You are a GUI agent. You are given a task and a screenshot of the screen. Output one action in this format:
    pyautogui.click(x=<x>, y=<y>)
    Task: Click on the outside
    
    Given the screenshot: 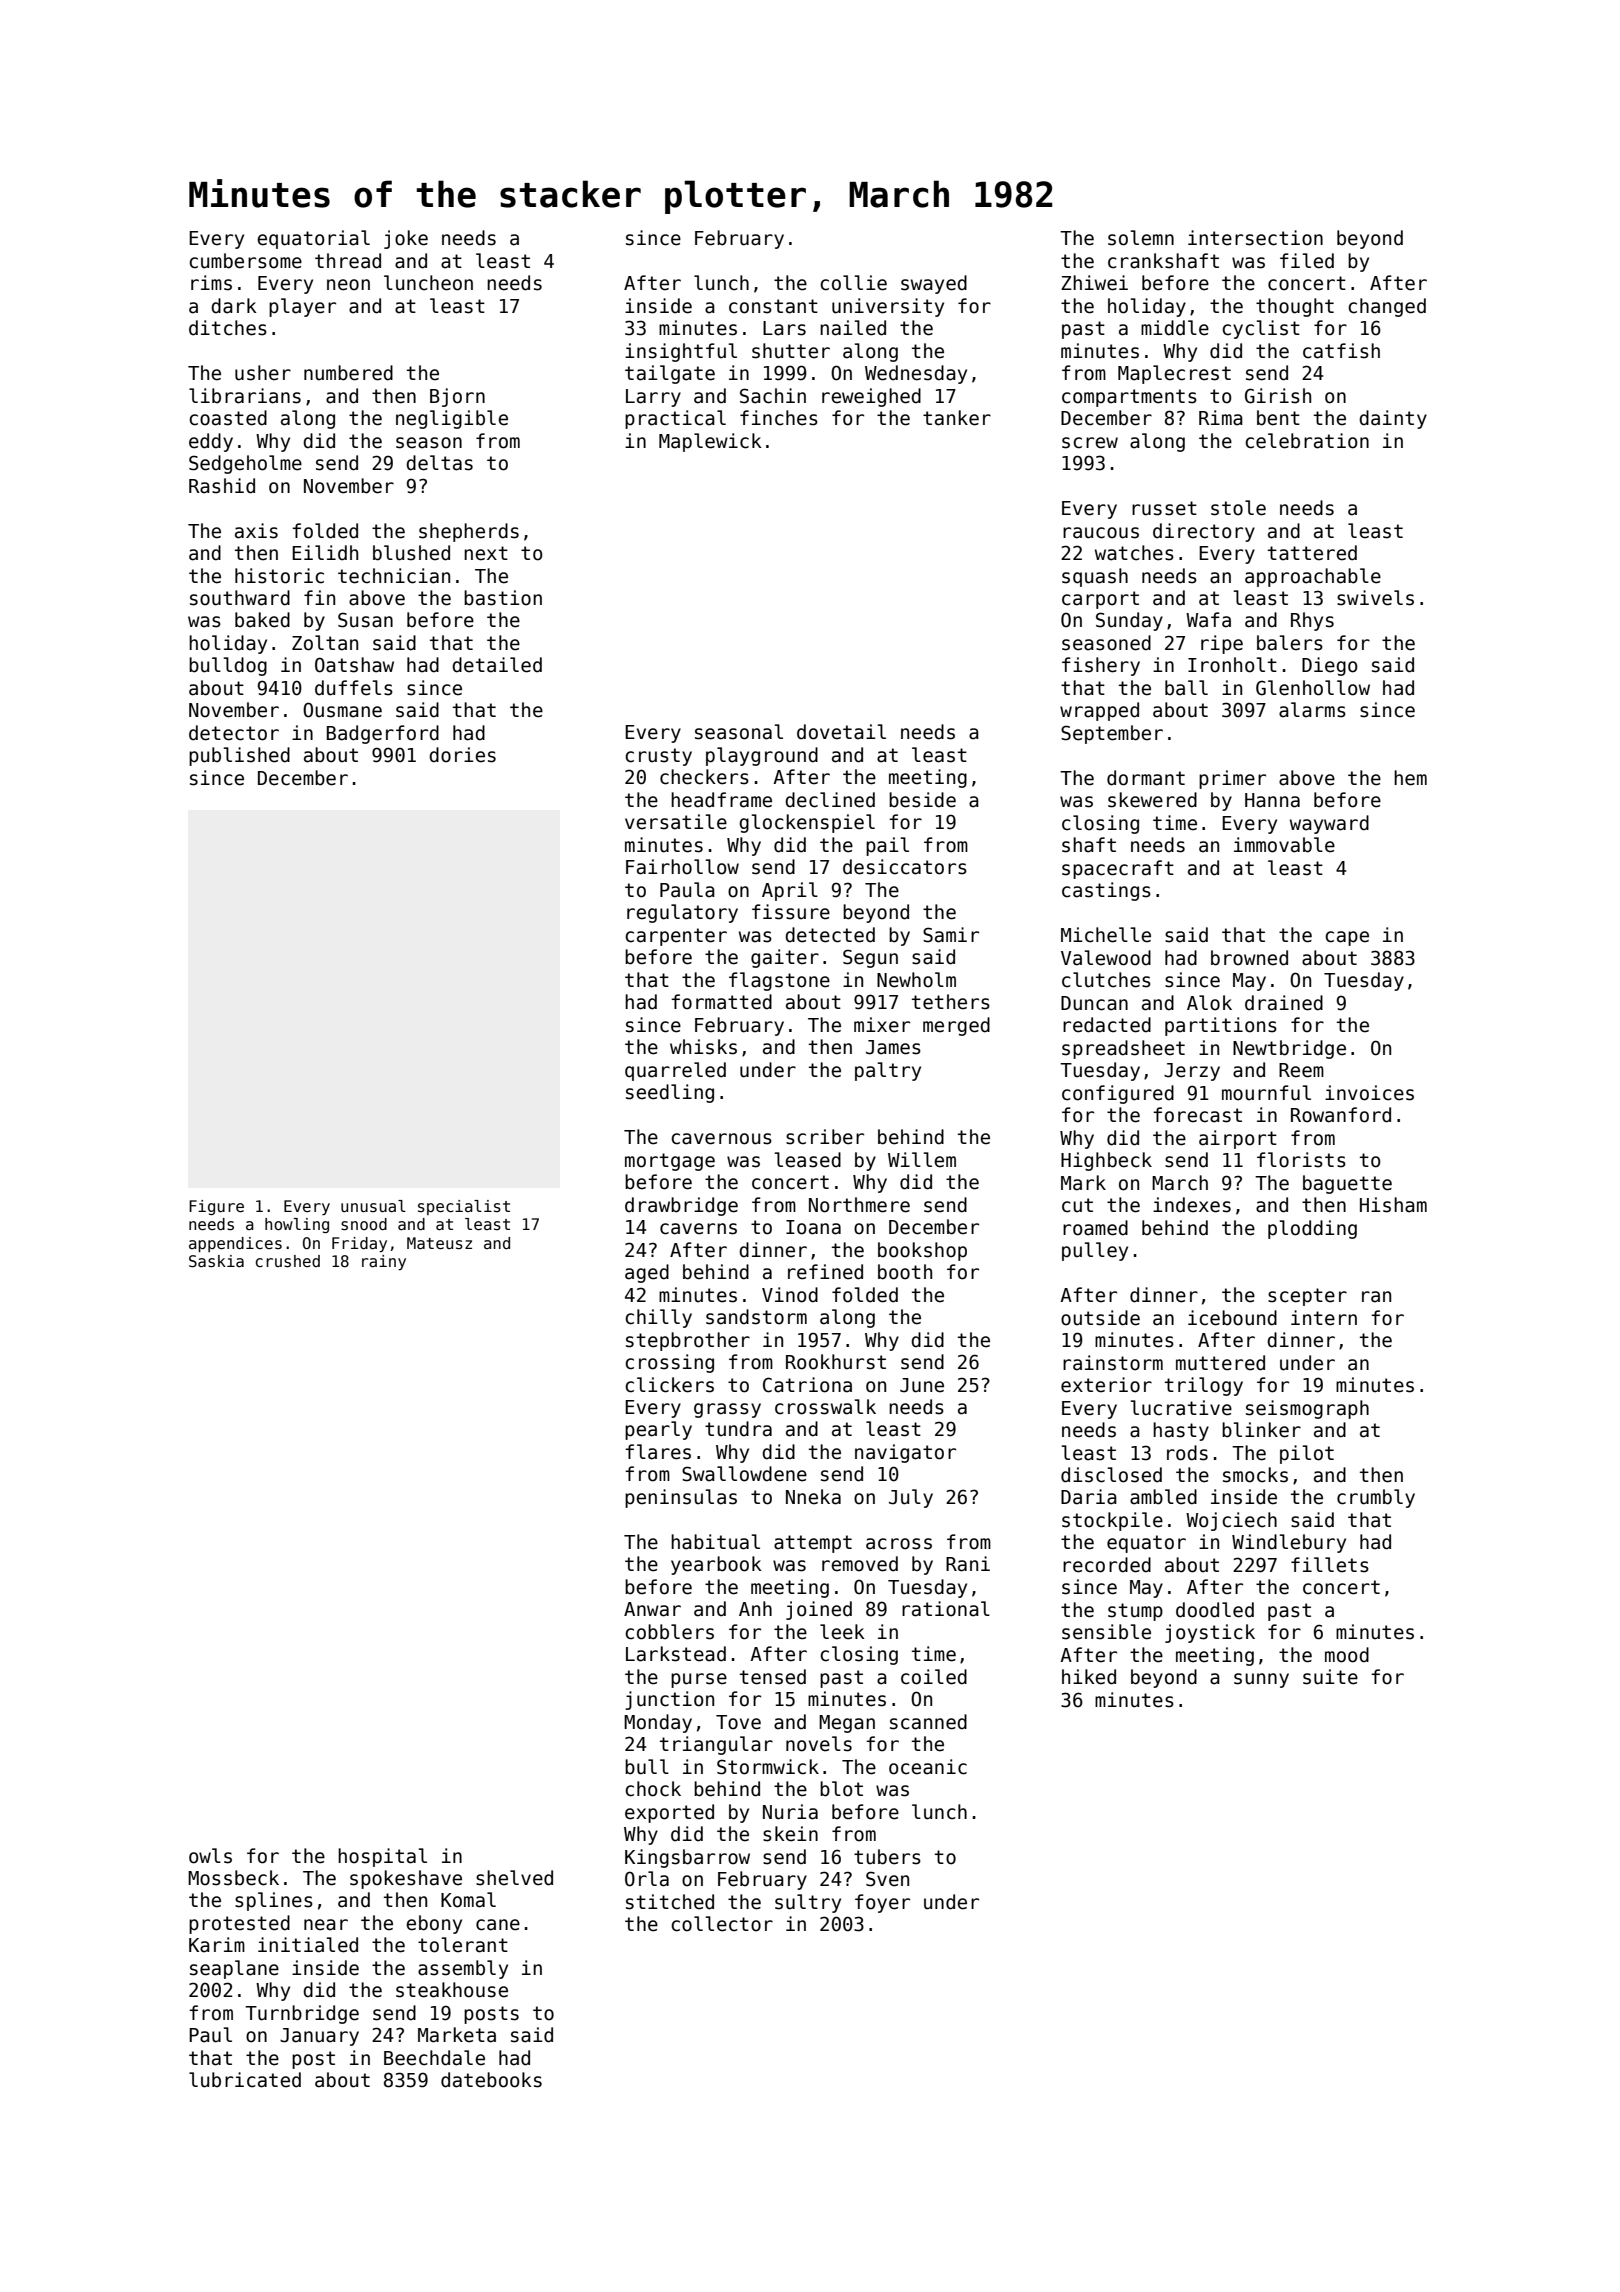 What is the action you would take?
    pyautogui.click(x=1100, y=1318)
